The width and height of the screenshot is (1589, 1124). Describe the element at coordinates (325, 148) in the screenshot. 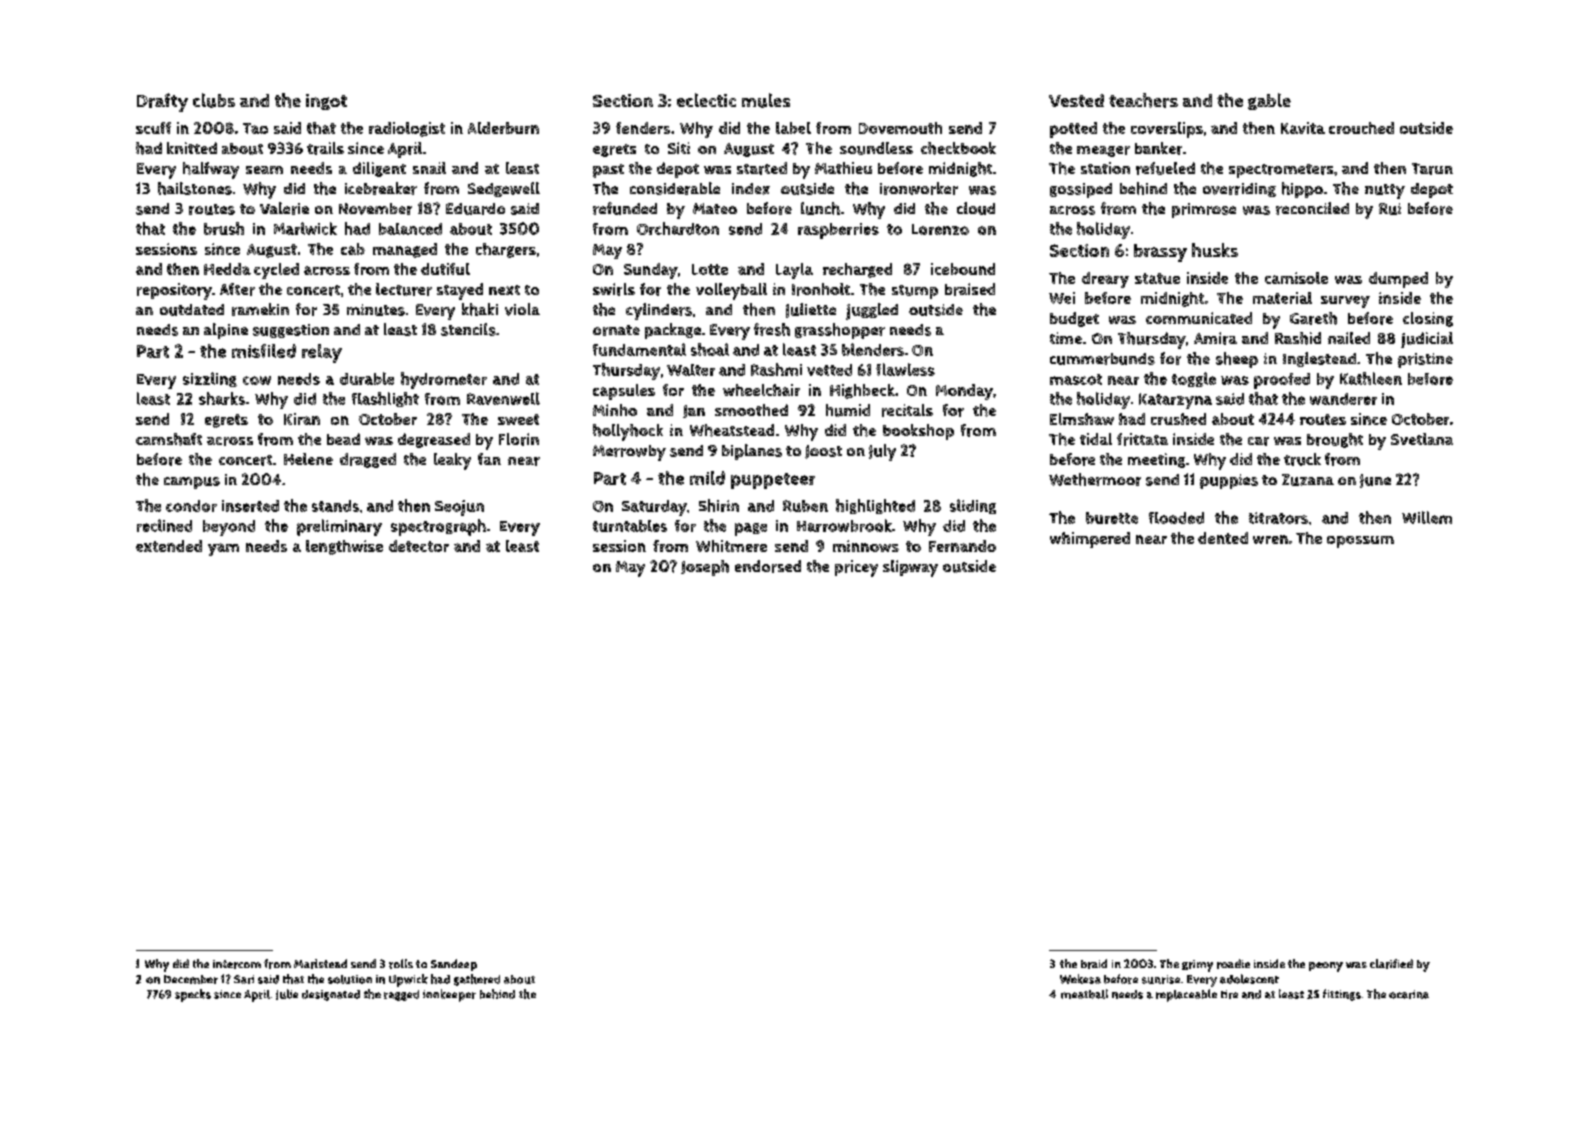

I see `trails` at that location.
